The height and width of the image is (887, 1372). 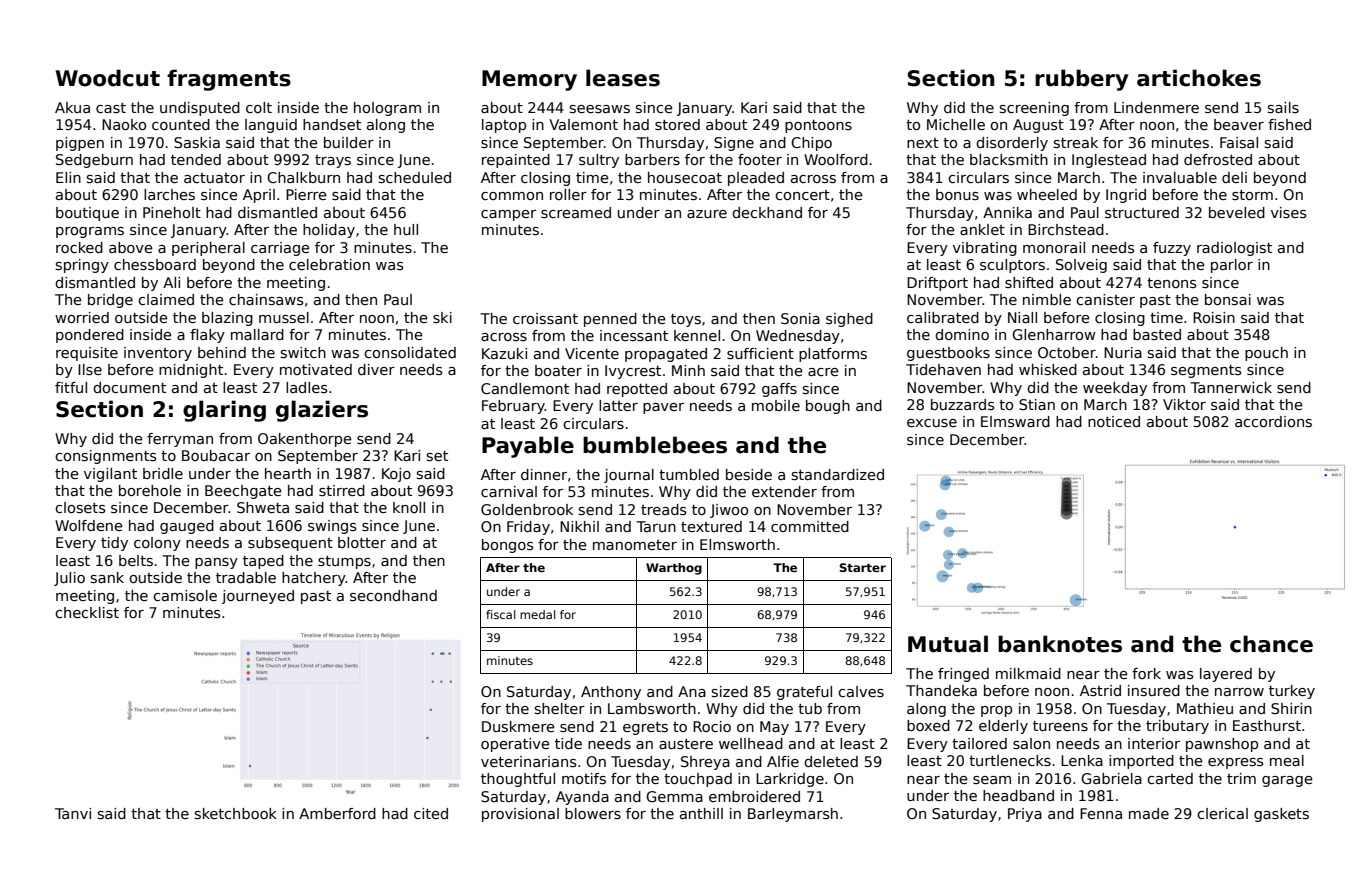 I want to click on Memory, so click(x=529, y=80).
